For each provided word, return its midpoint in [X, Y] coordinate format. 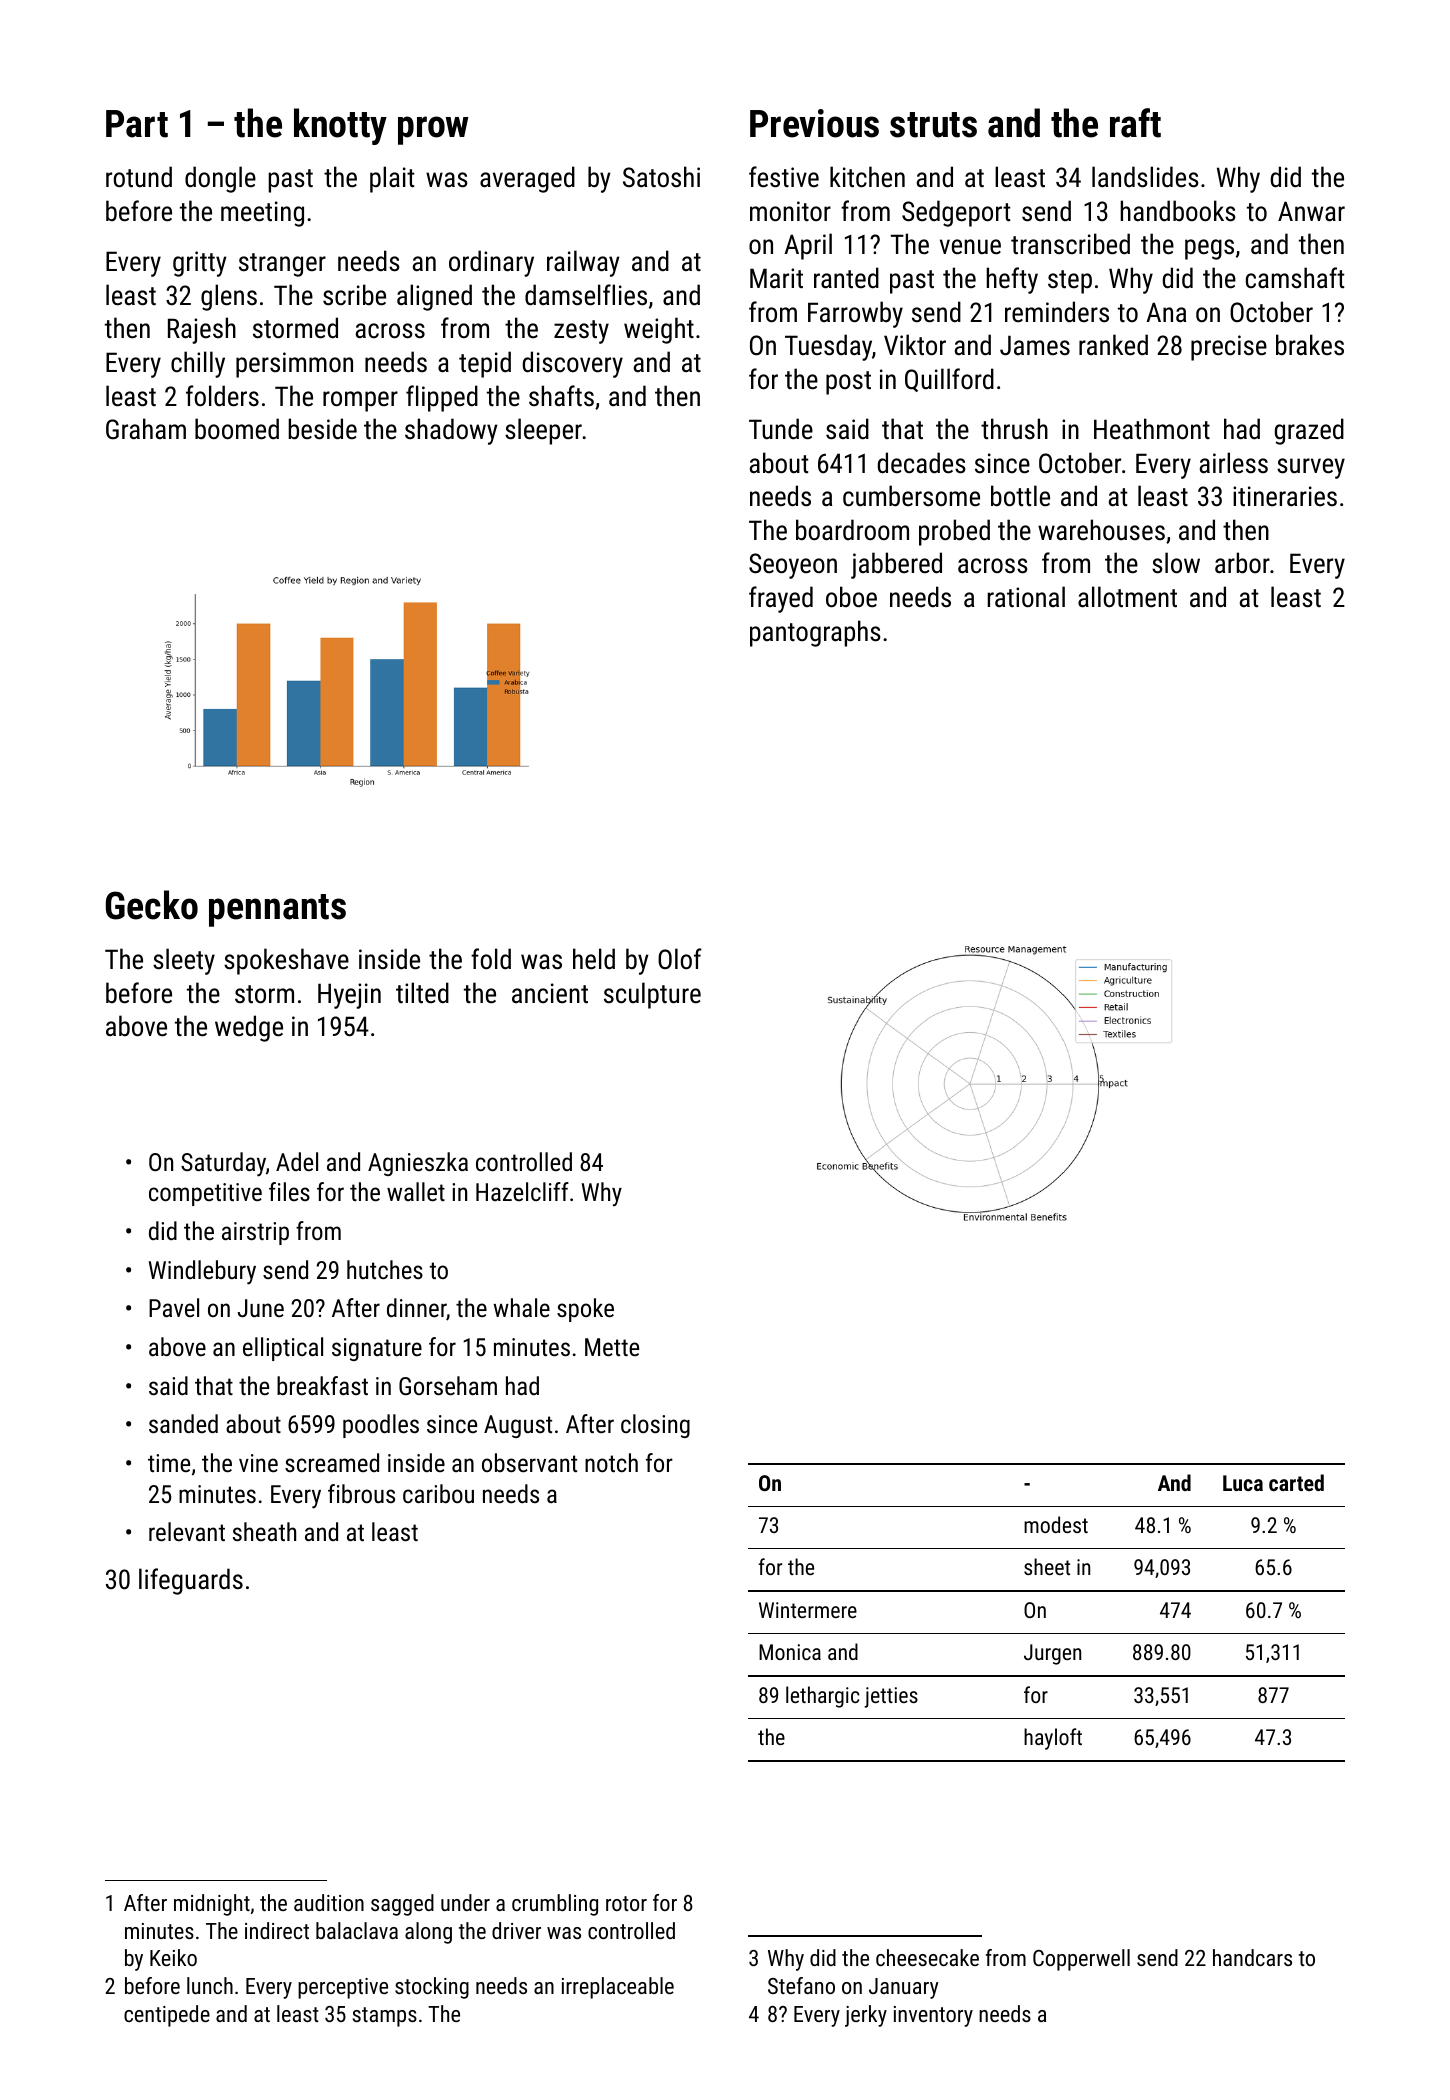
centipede [167, 2016]
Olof [680, 959]
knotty [340, 126]
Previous [814, 123]
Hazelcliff [522, 1191]
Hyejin [349, 996]
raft [1135, 123]
